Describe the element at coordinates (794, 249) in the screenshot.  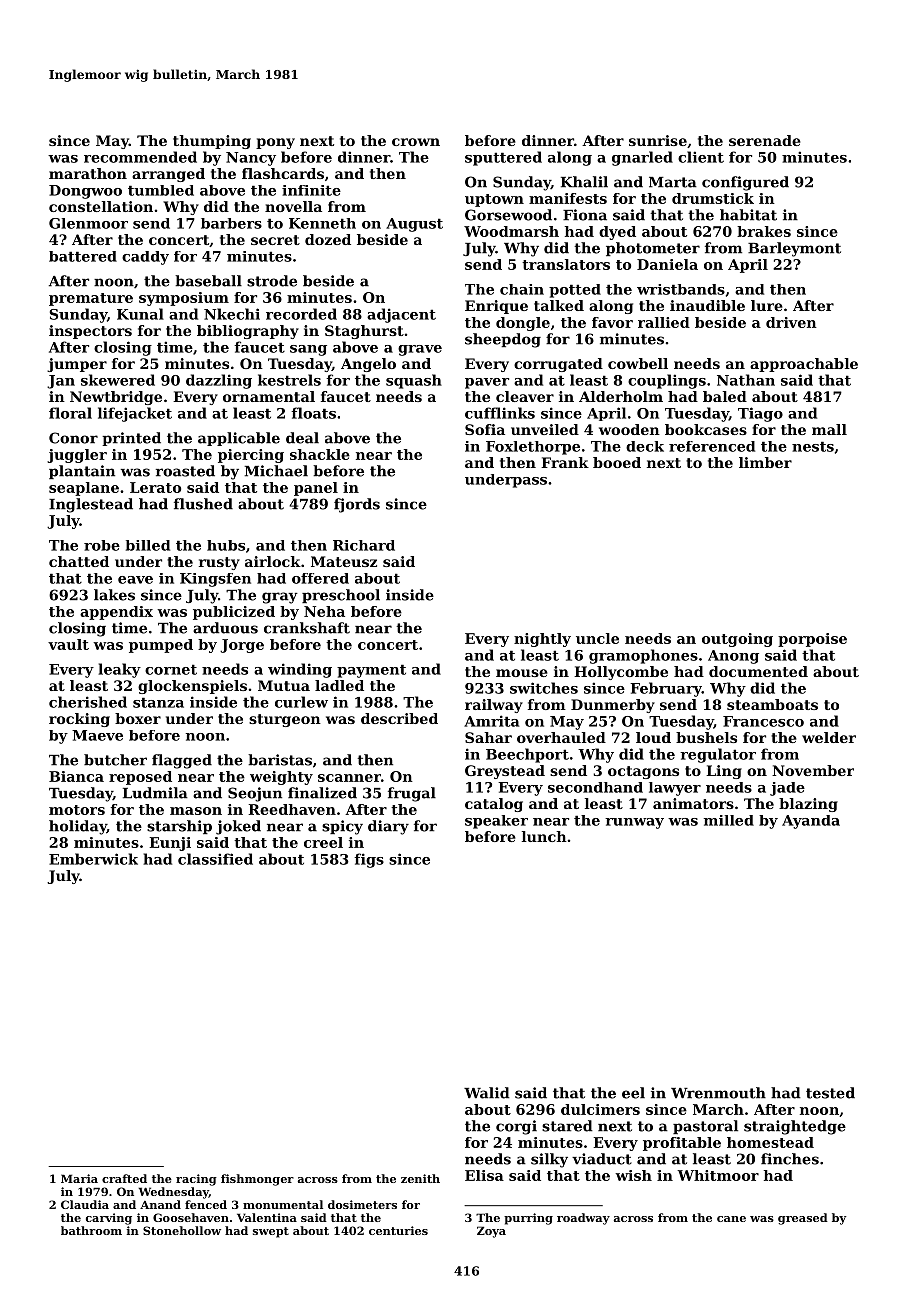
I see `Barleymont` at that location.
